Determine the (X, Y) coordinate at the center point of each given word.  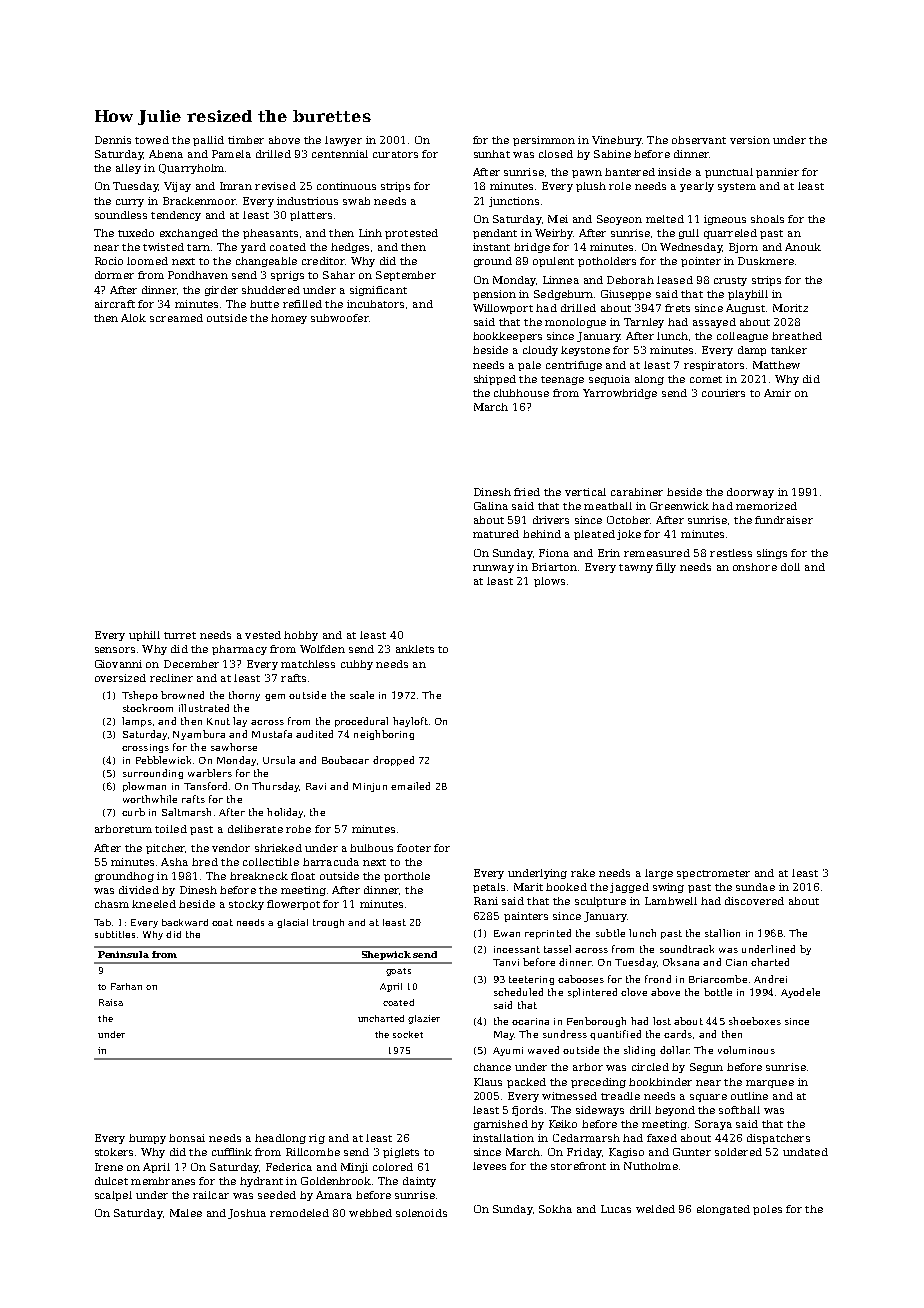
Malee (186, 1213)
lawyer (343, 141)
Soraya (713, 1125)
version (750, 140)
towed (152, 140)
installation (503, 1138)
